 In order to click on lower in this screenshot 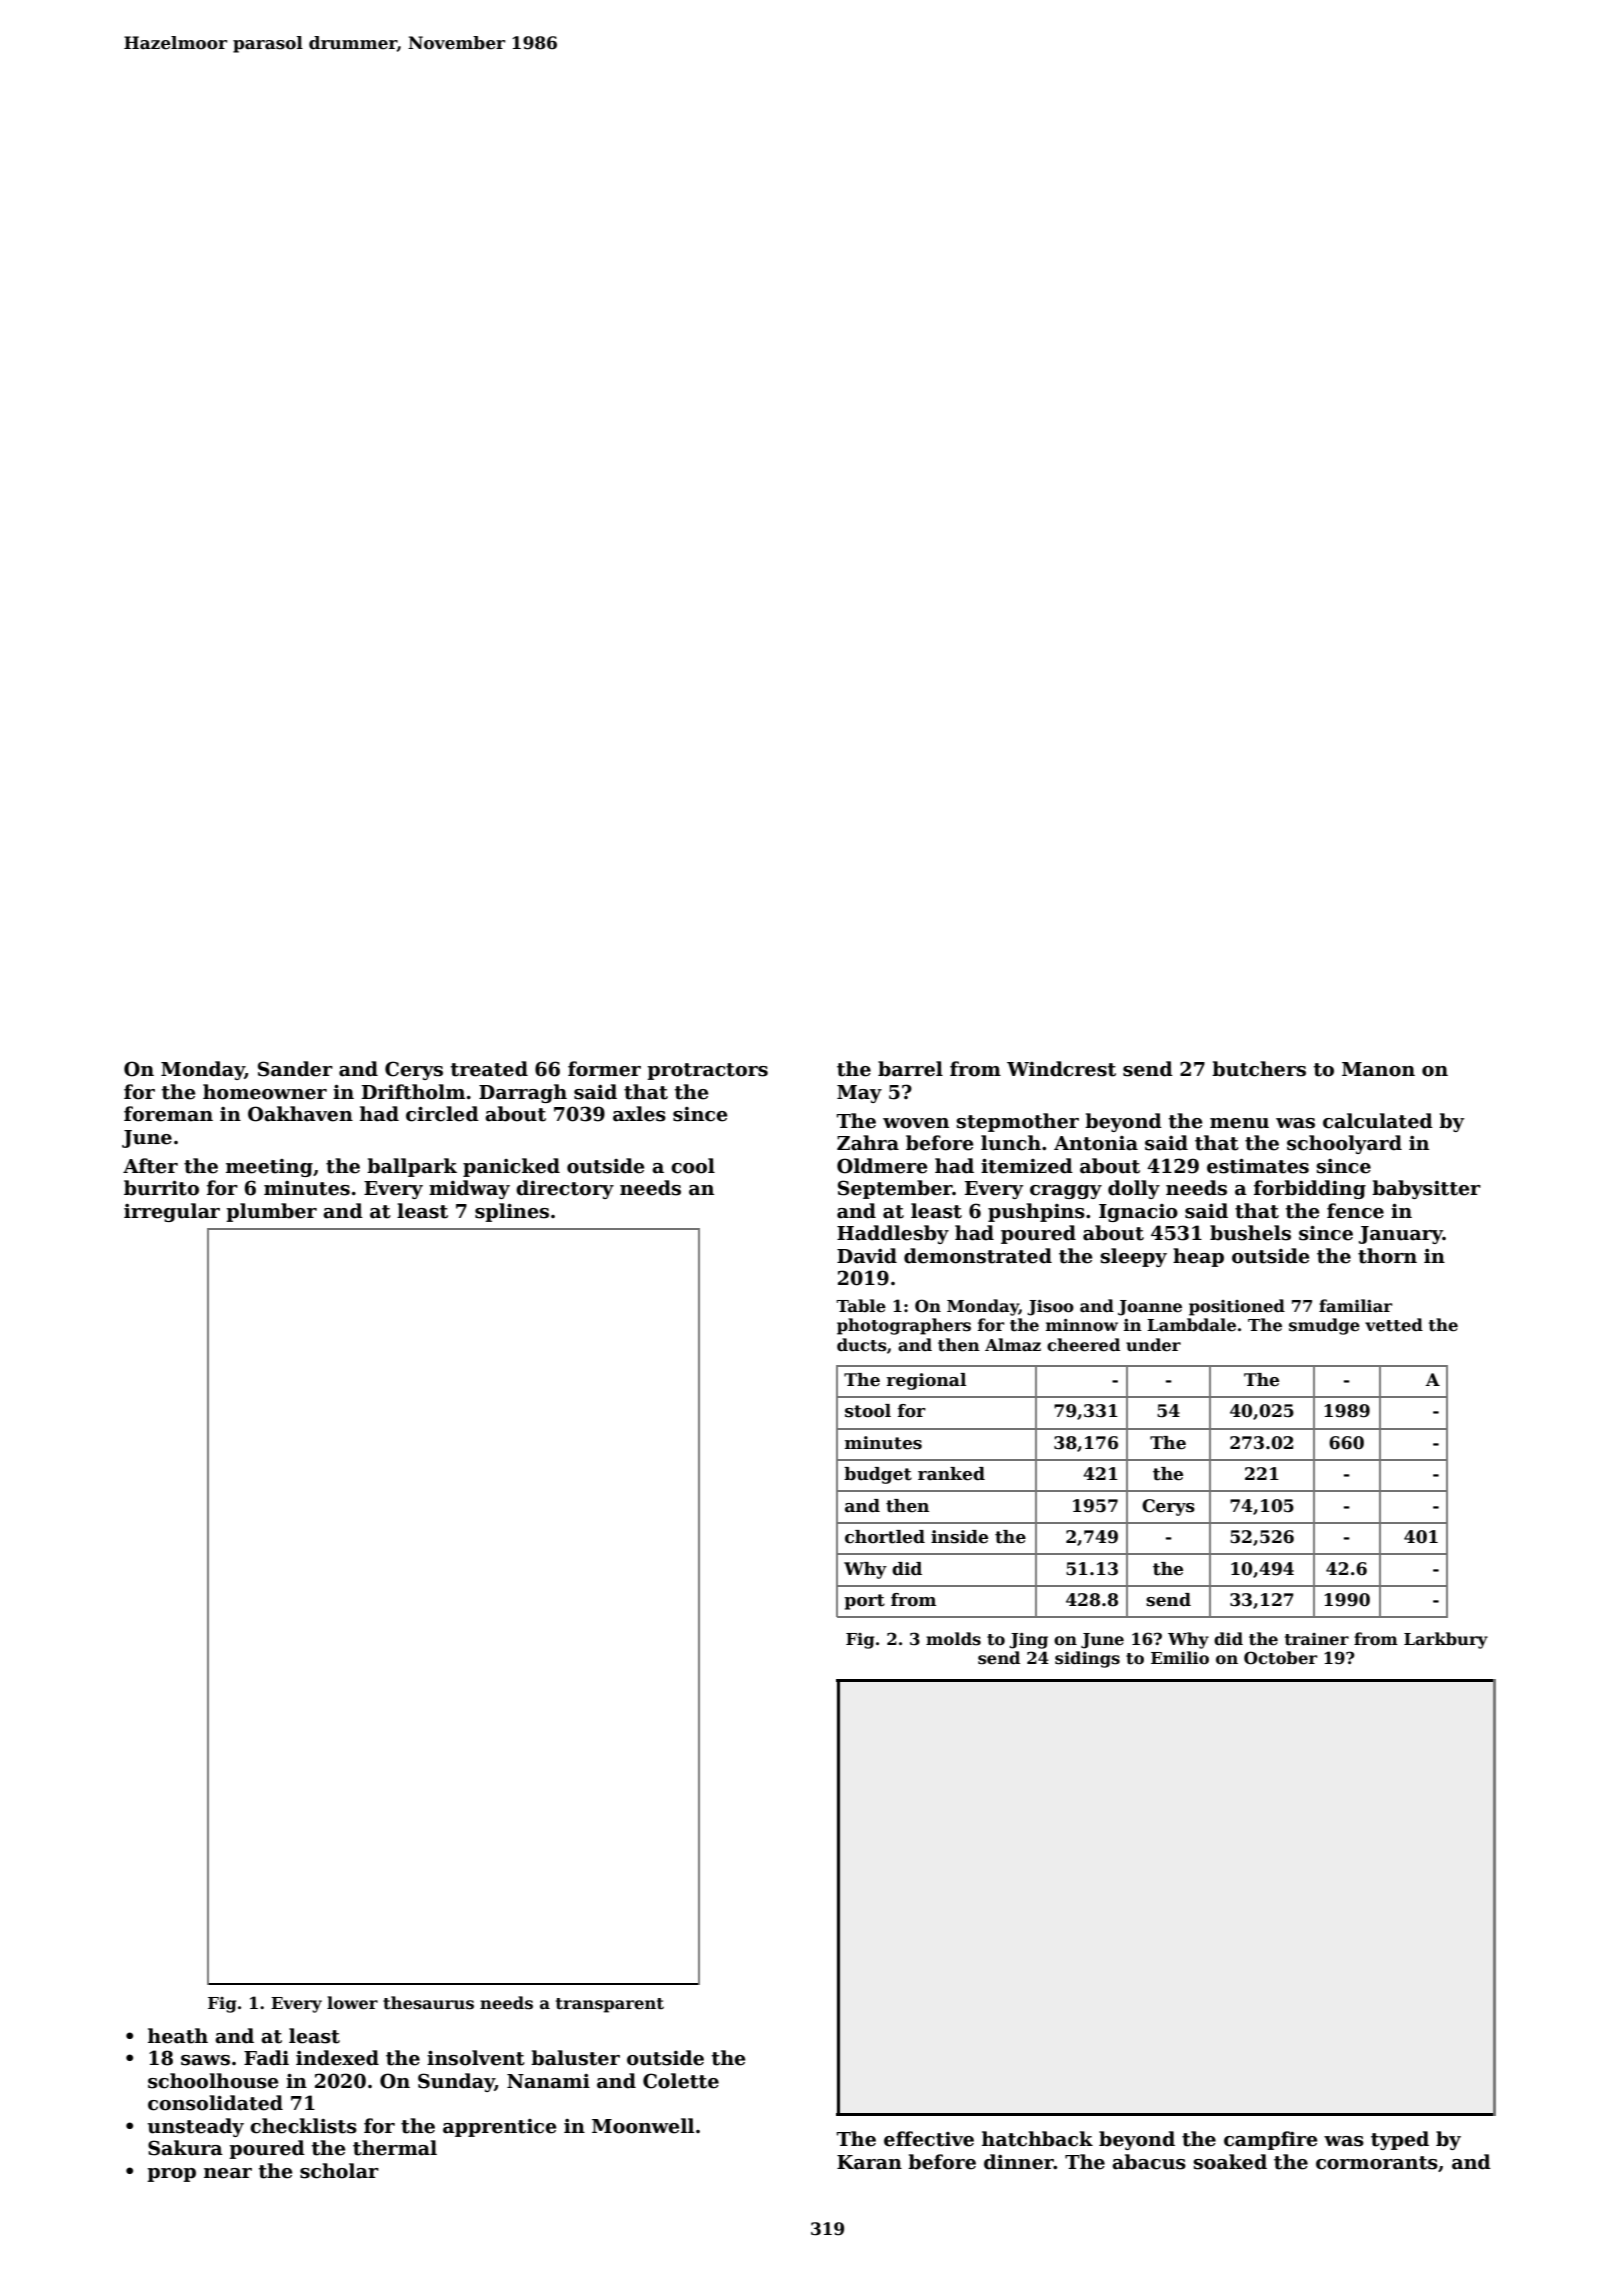, I will do `click(352, 2003)`.
